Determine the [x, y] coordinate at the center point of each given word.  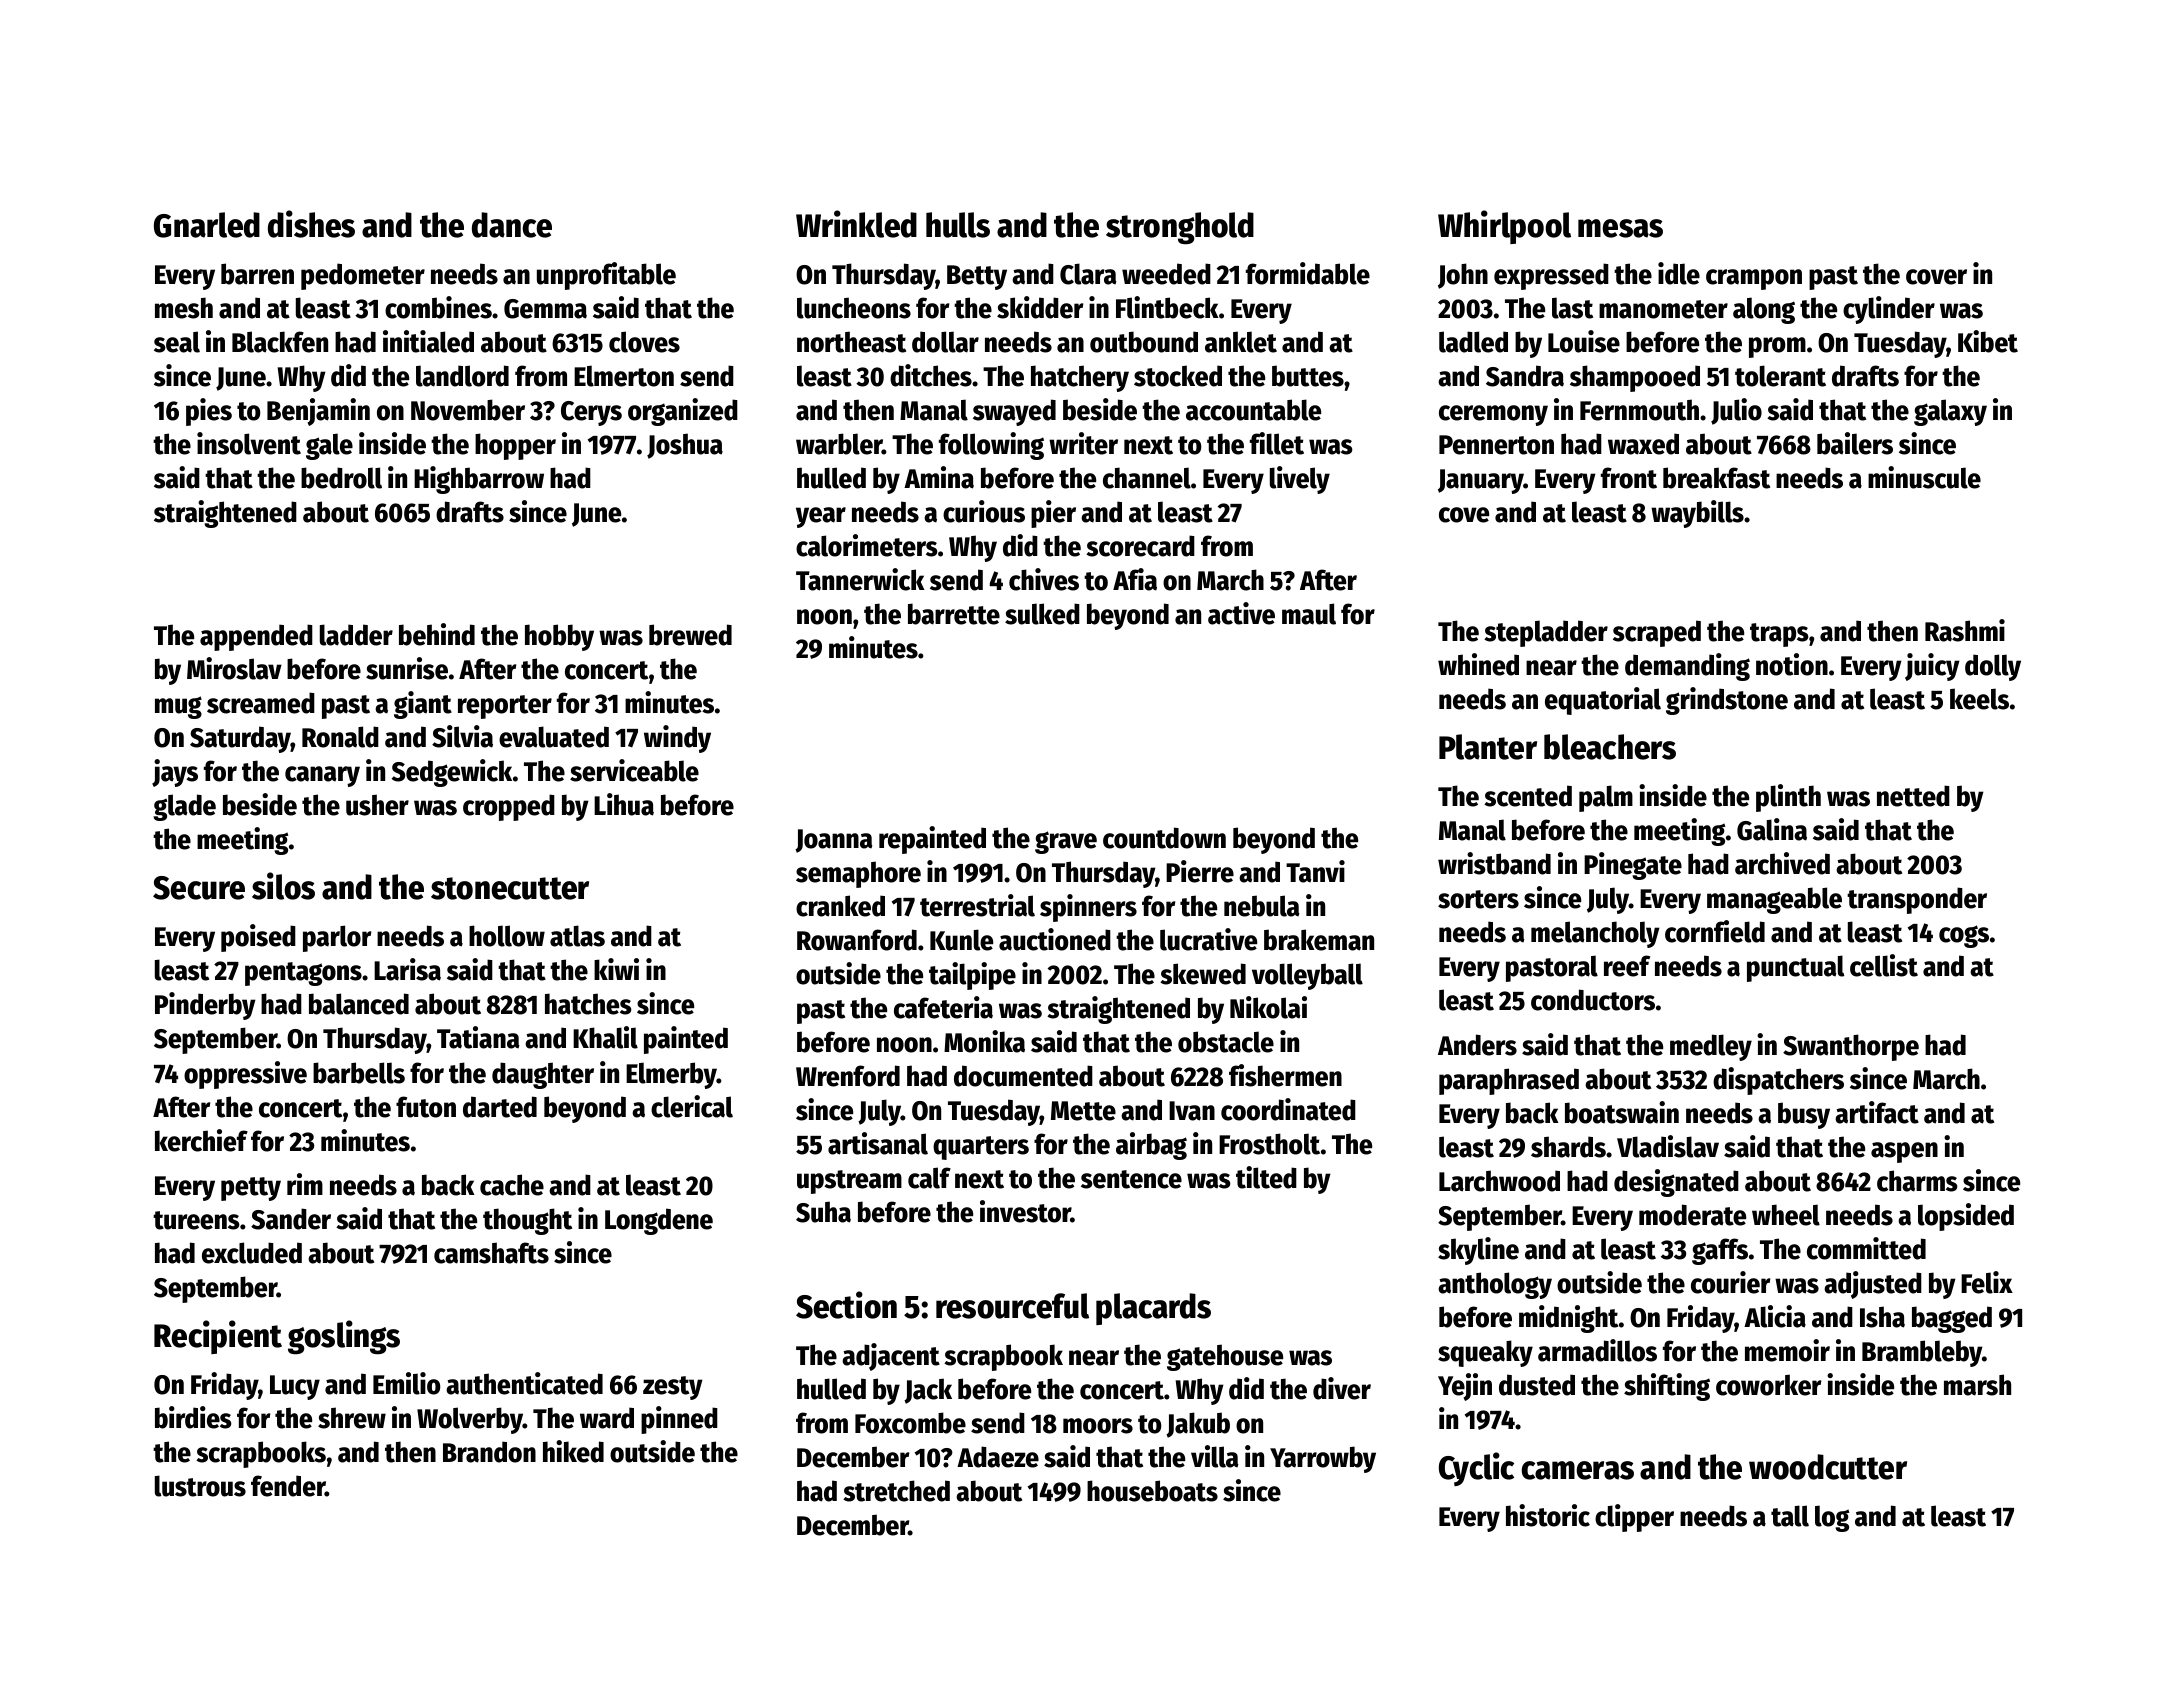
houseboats [1152, 1491]
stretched [896, 1491]
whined [1478, 664]
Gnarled [207, 225]
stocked [1178, 376]
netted [1913, 796]
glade [184, 807]
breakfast [1716, 478]
